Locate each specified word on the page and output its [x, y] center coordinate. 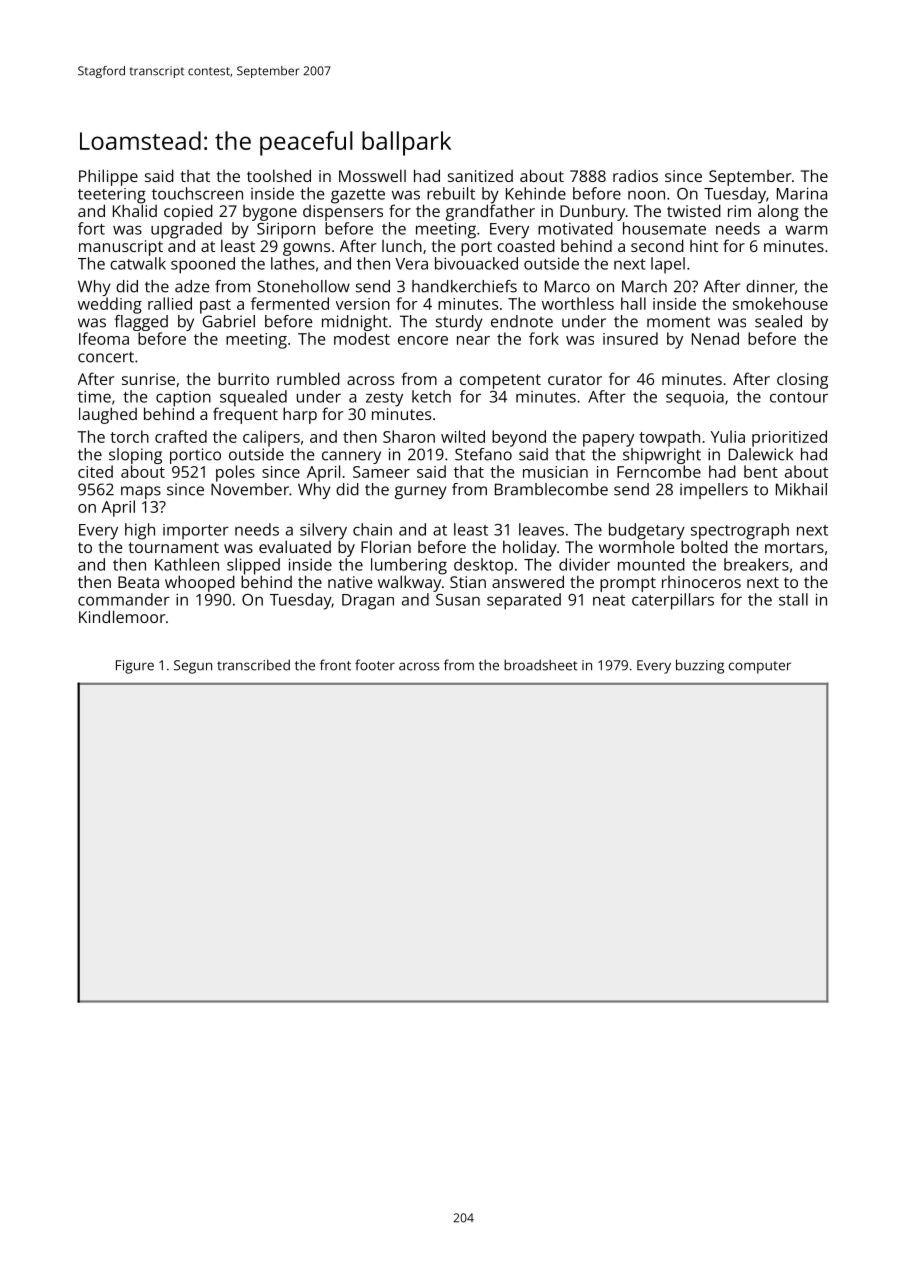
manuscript [121, 248]
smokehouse [780, 303]
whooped [200, 583]
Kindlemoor [122, 616]
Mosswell [372, 175]
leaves [541, 529]
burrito [243, 378]
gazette [358, 196]
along [778, 212]
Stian [468, 582]
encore [423, 340]
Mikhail [801, 489]
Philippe [108, 177]
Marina [802, 193]
